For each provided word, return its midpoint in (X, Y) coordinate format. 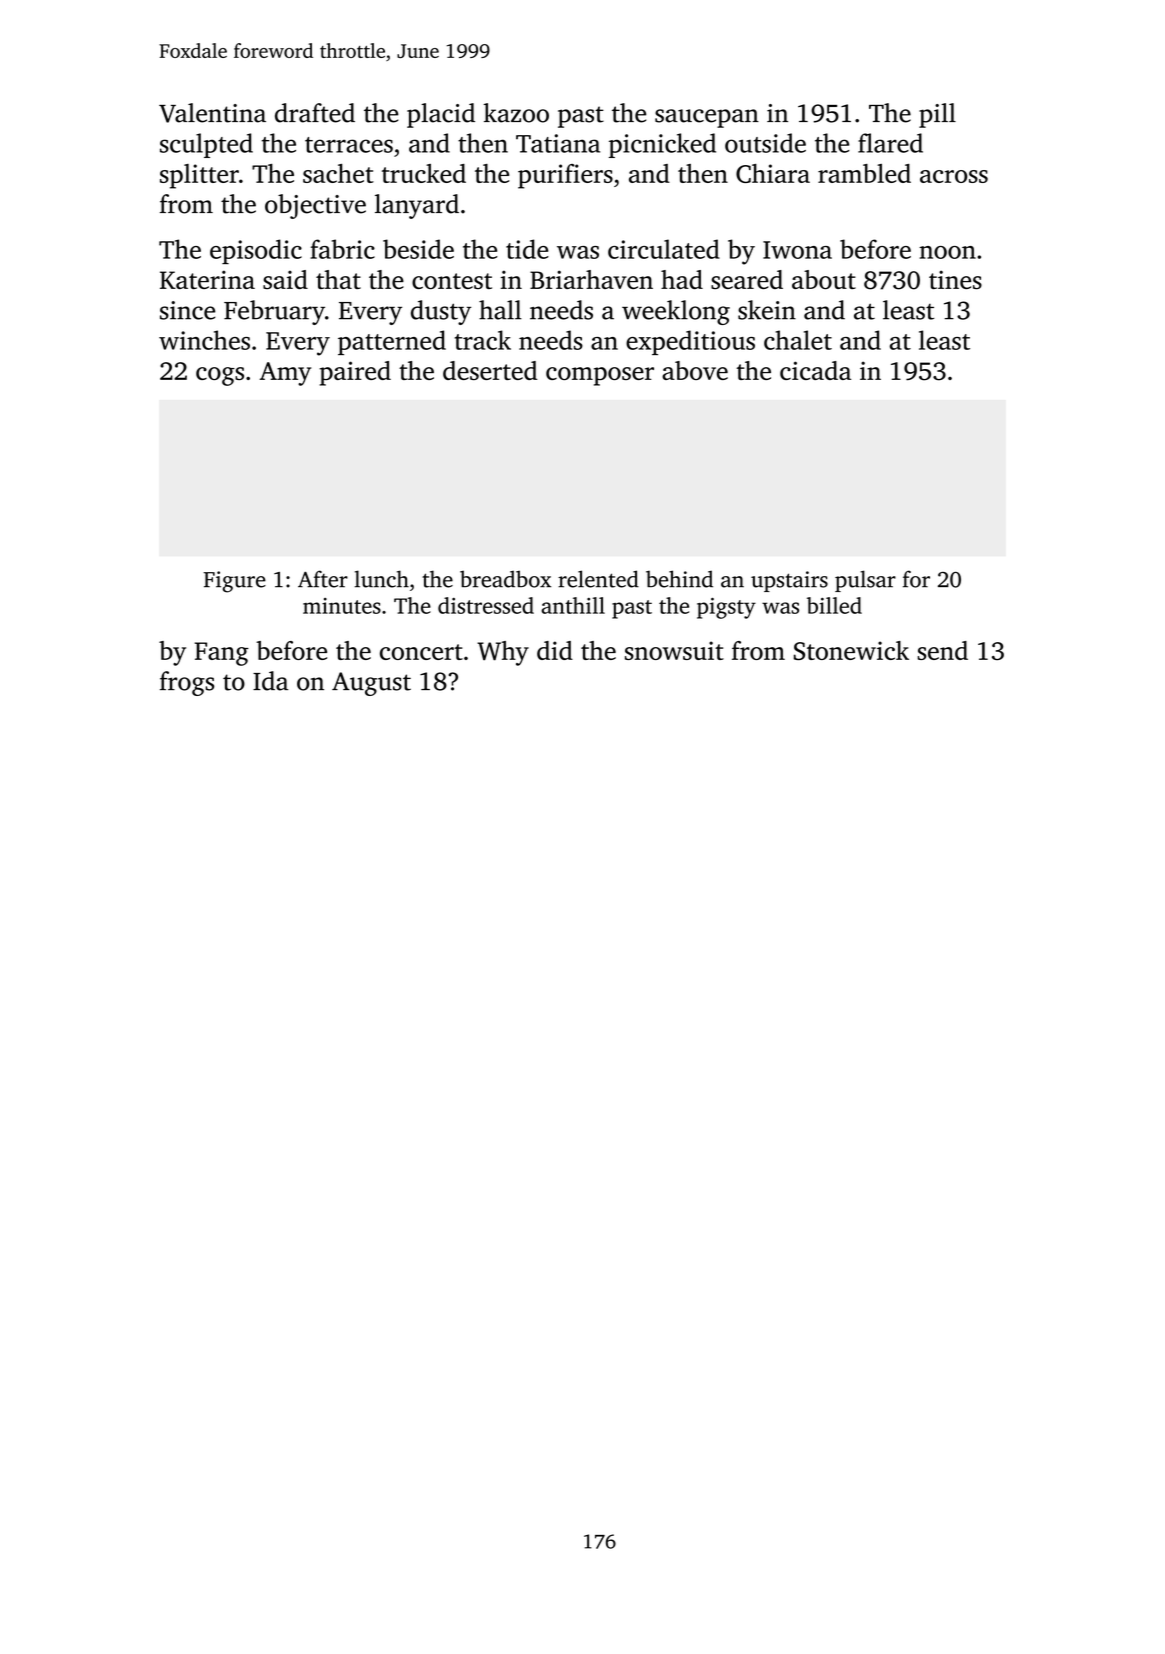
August (371, 684)
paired (355, 373)
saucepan (707, 118)
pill (937, 115)
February (274, 312)
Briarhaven (591, 279)
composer (600, 376)
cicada (815, 370)
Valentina (212, 113)
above (695, 370)
